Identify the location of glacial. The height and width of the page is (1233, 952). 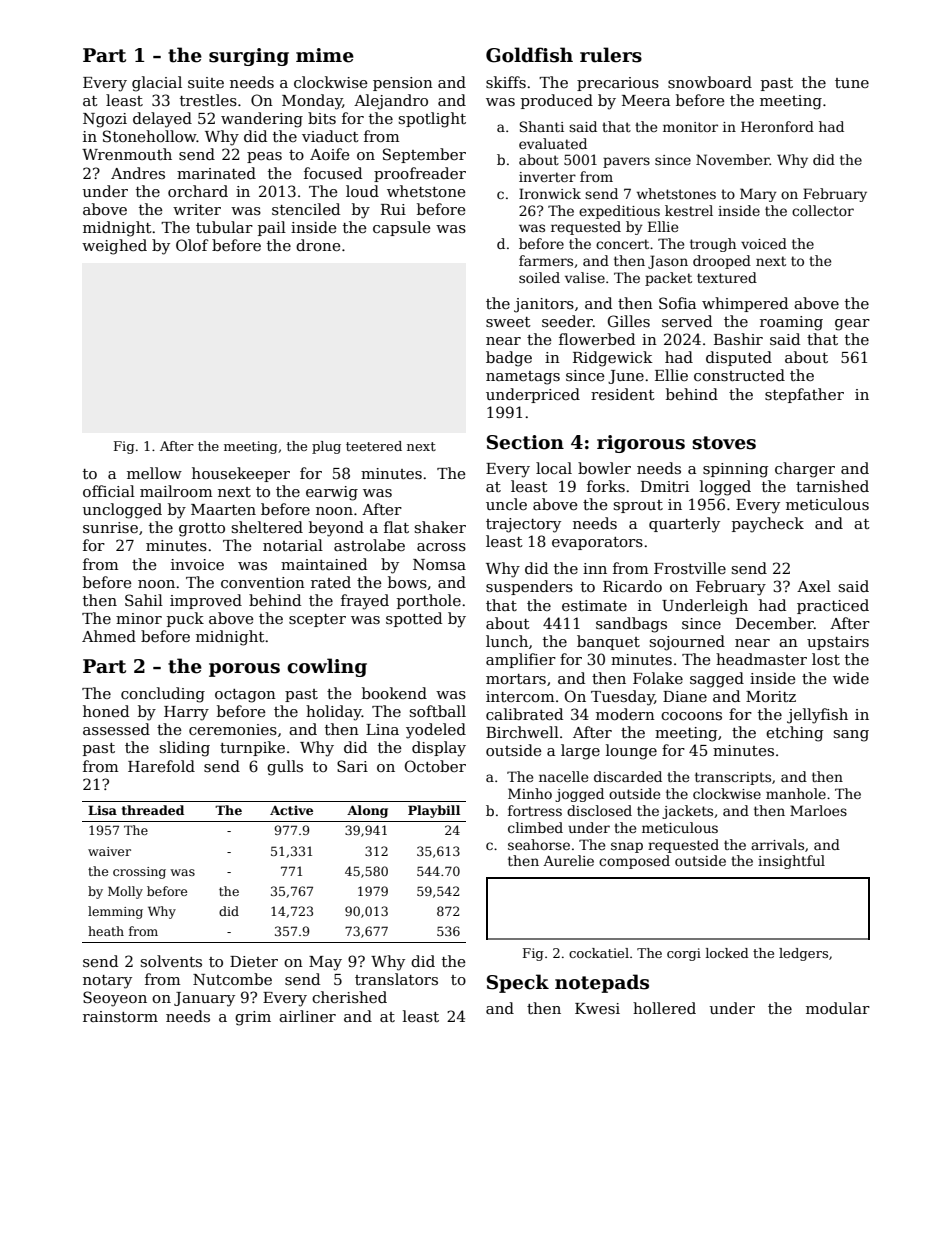
(157, 84).
